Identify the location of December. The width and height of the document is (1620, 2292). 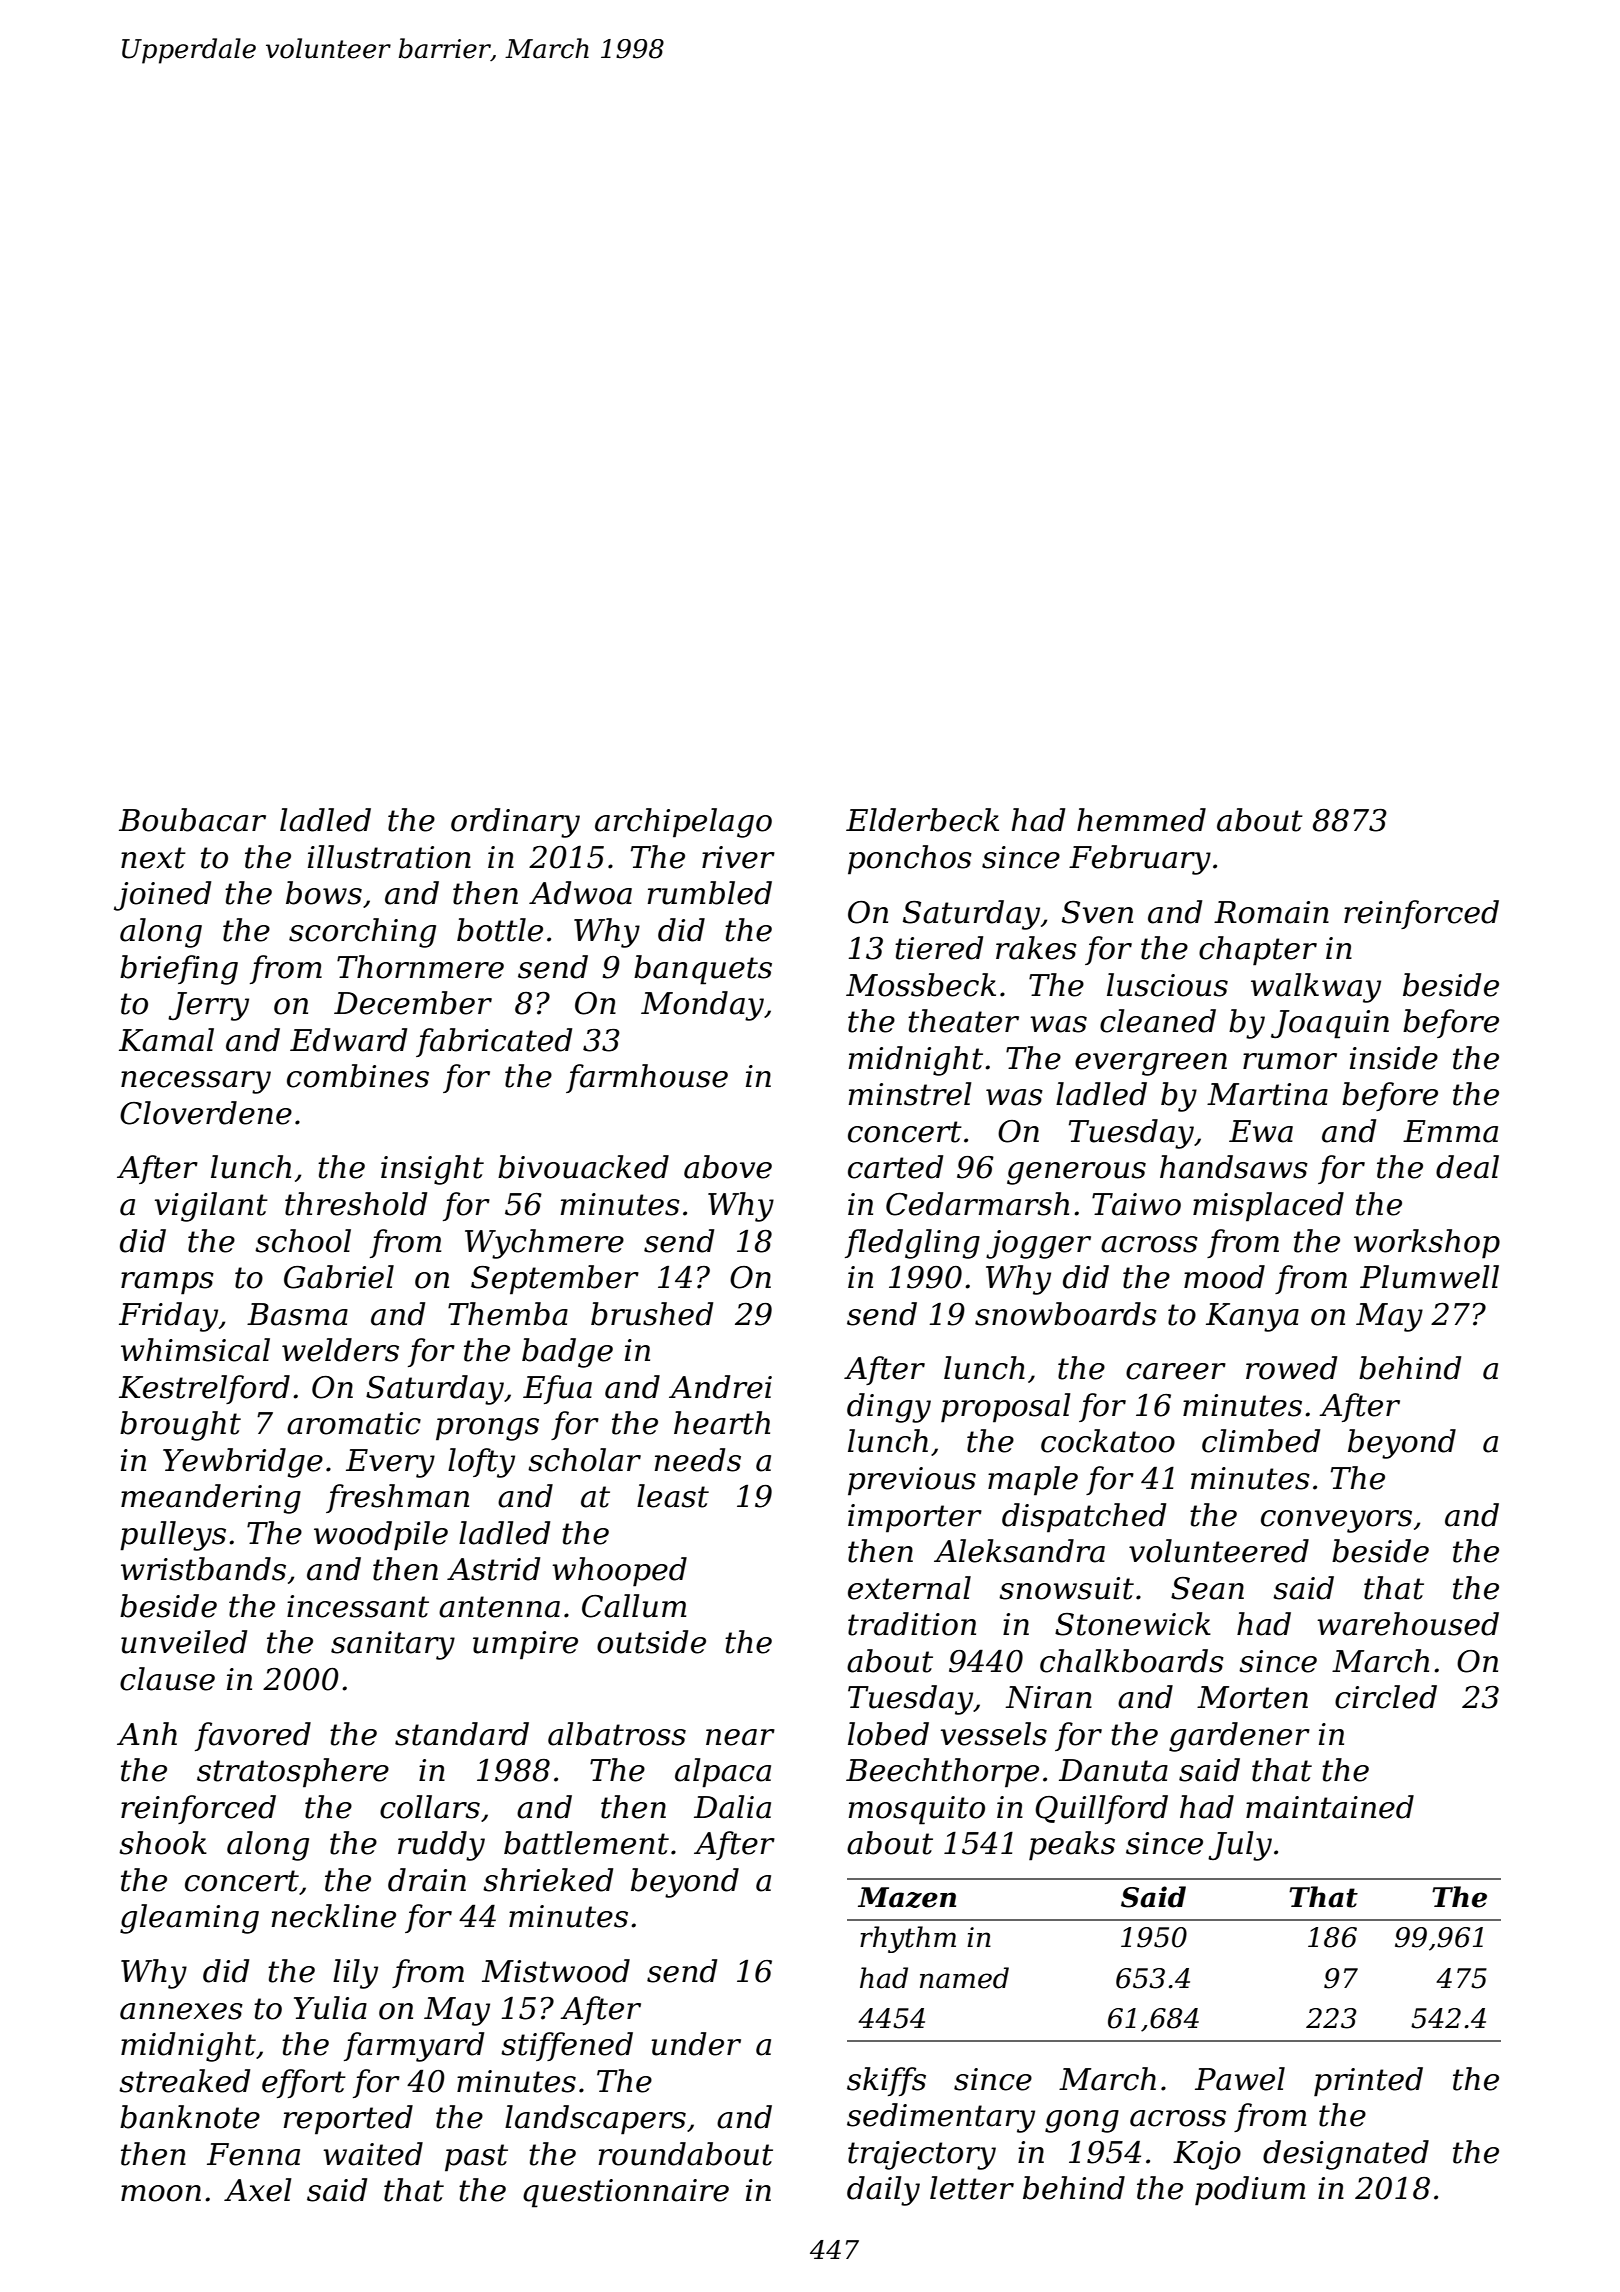
(413, 1003).
